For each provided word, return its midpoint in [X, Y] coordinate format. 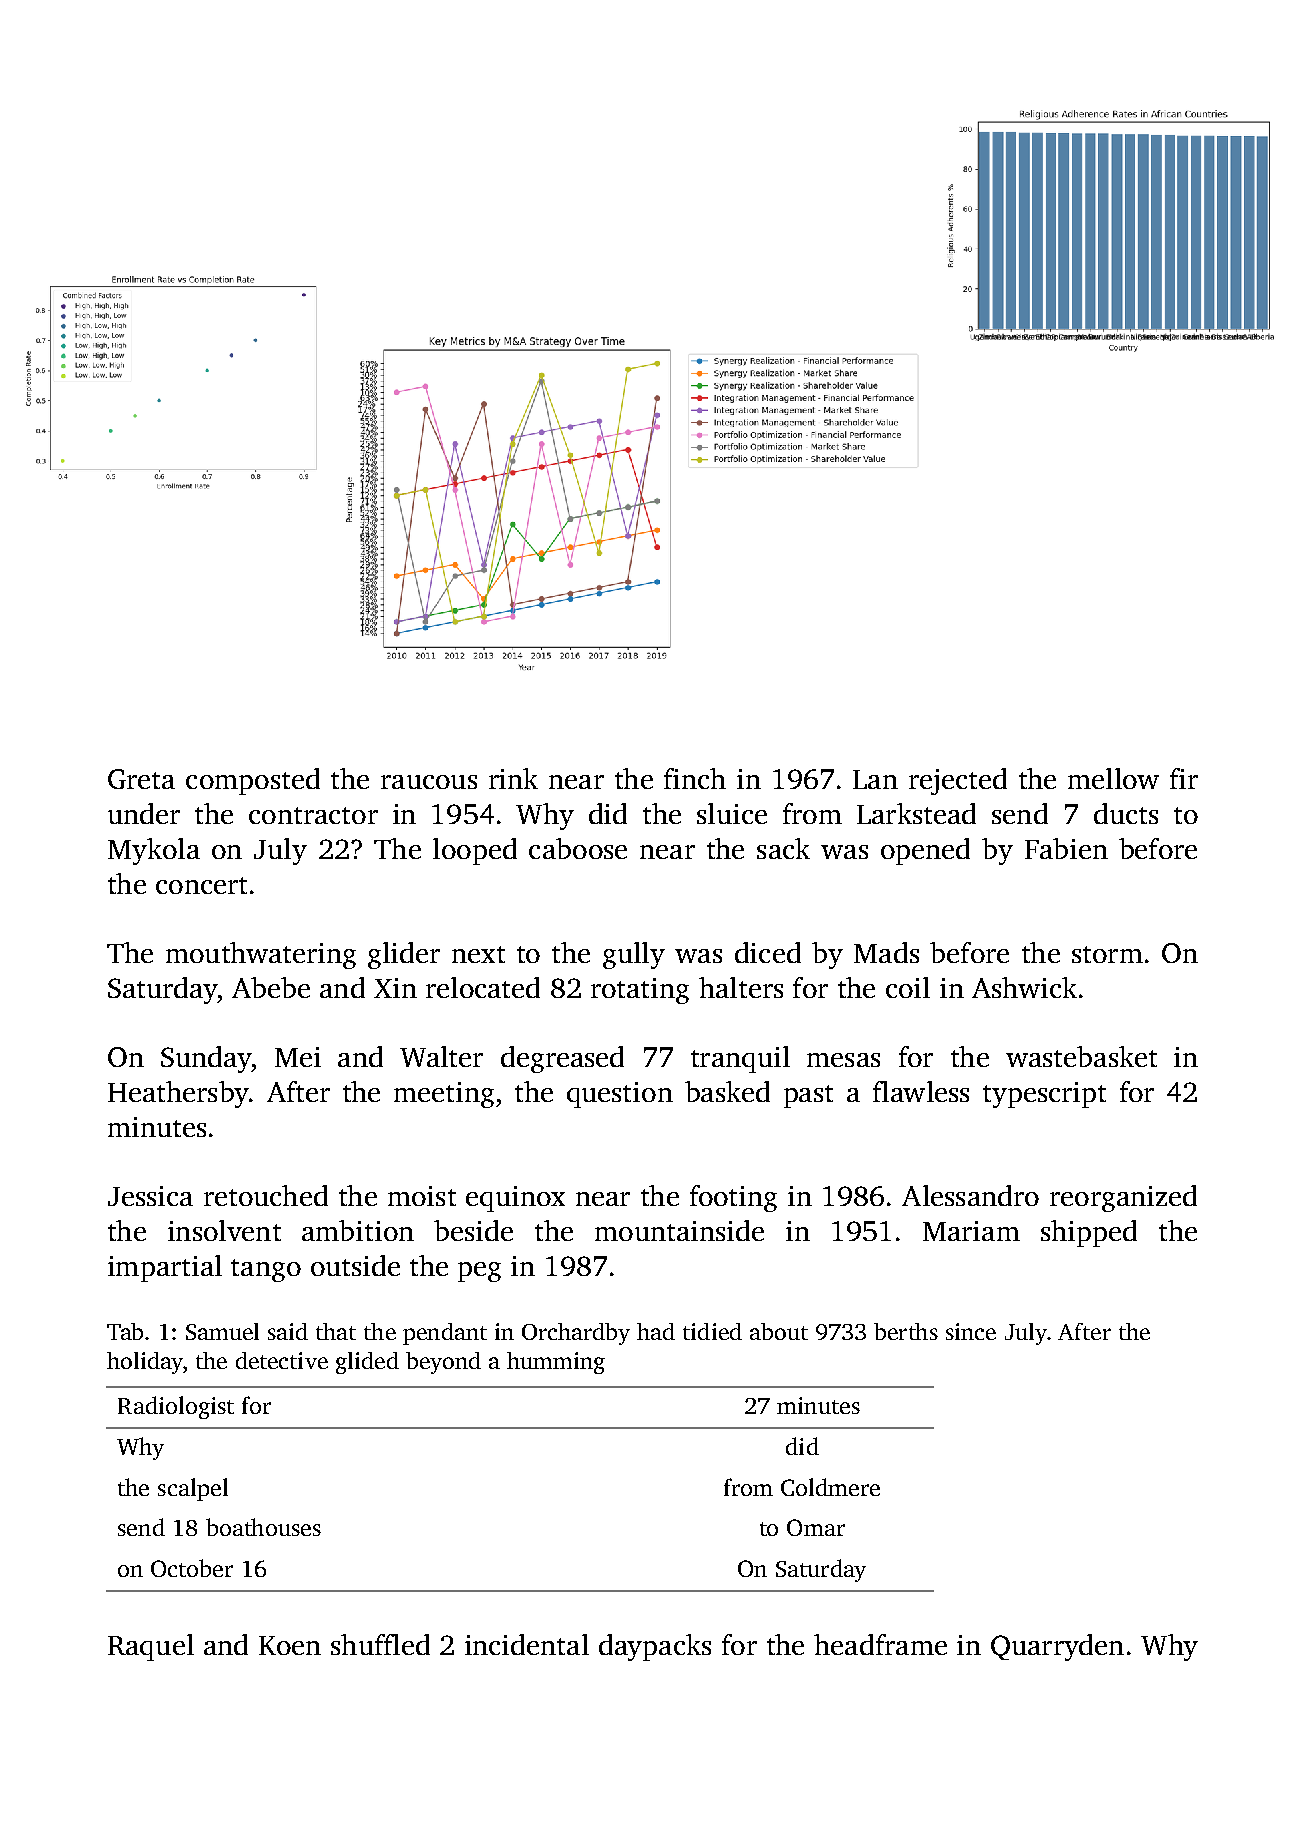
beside [473, 1230]
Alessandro [970, 1195]
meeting [444, 1095]
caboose [578, 848]
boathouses [263, 1527]
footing [733, 1198]
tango [266, 1270]
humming [556, 1363]
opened [925, 851]
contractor [313, 815]
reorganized [1123, 1198]
